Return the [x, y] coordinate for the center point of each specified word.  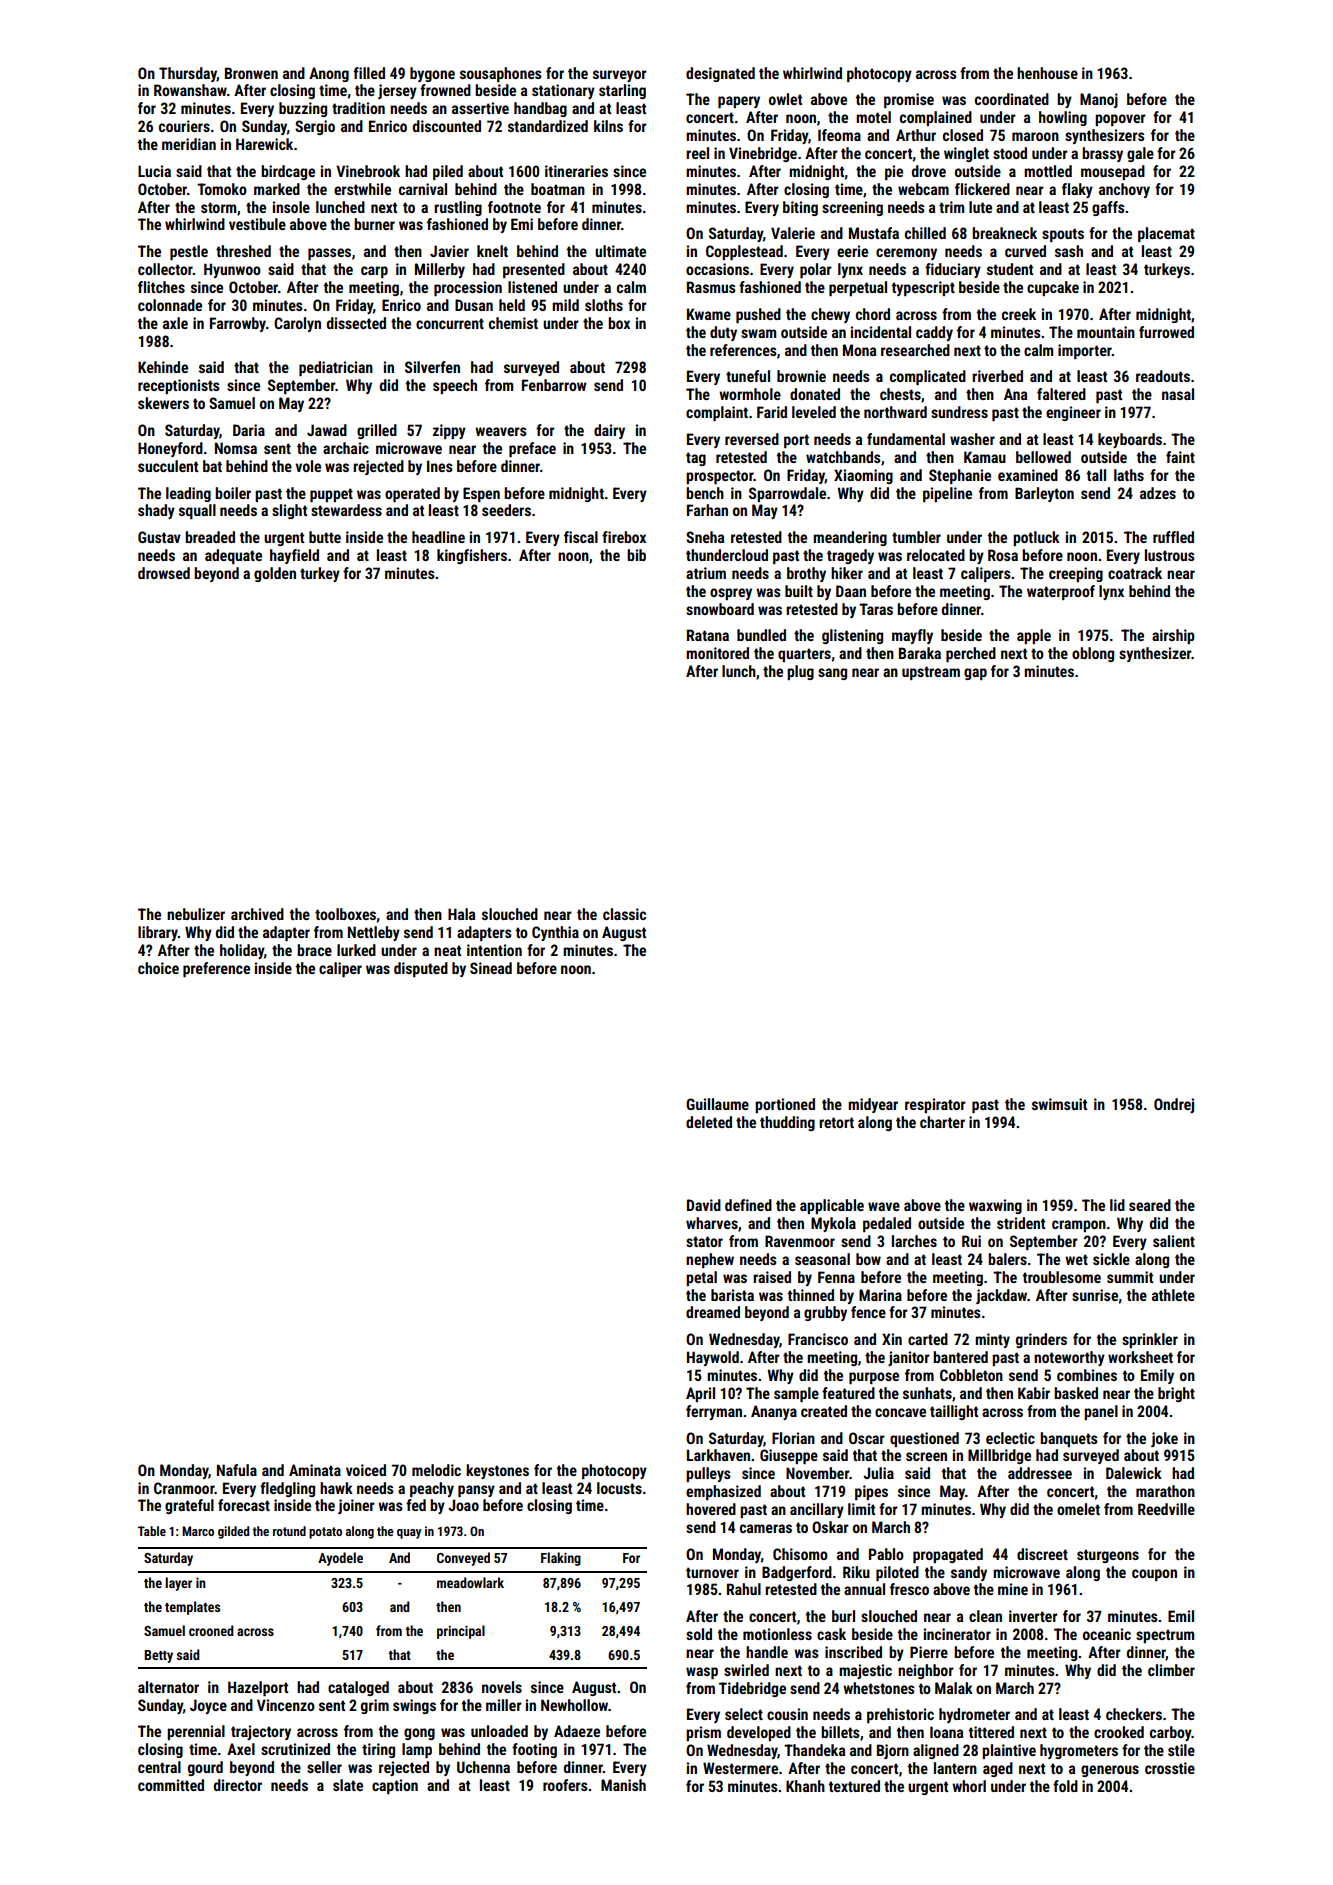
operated [412, 494]
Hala [461, 914]
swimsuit [1059, 1104]
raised [772, 1277]
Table [152, 1531]
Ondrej [1174, 1105]
